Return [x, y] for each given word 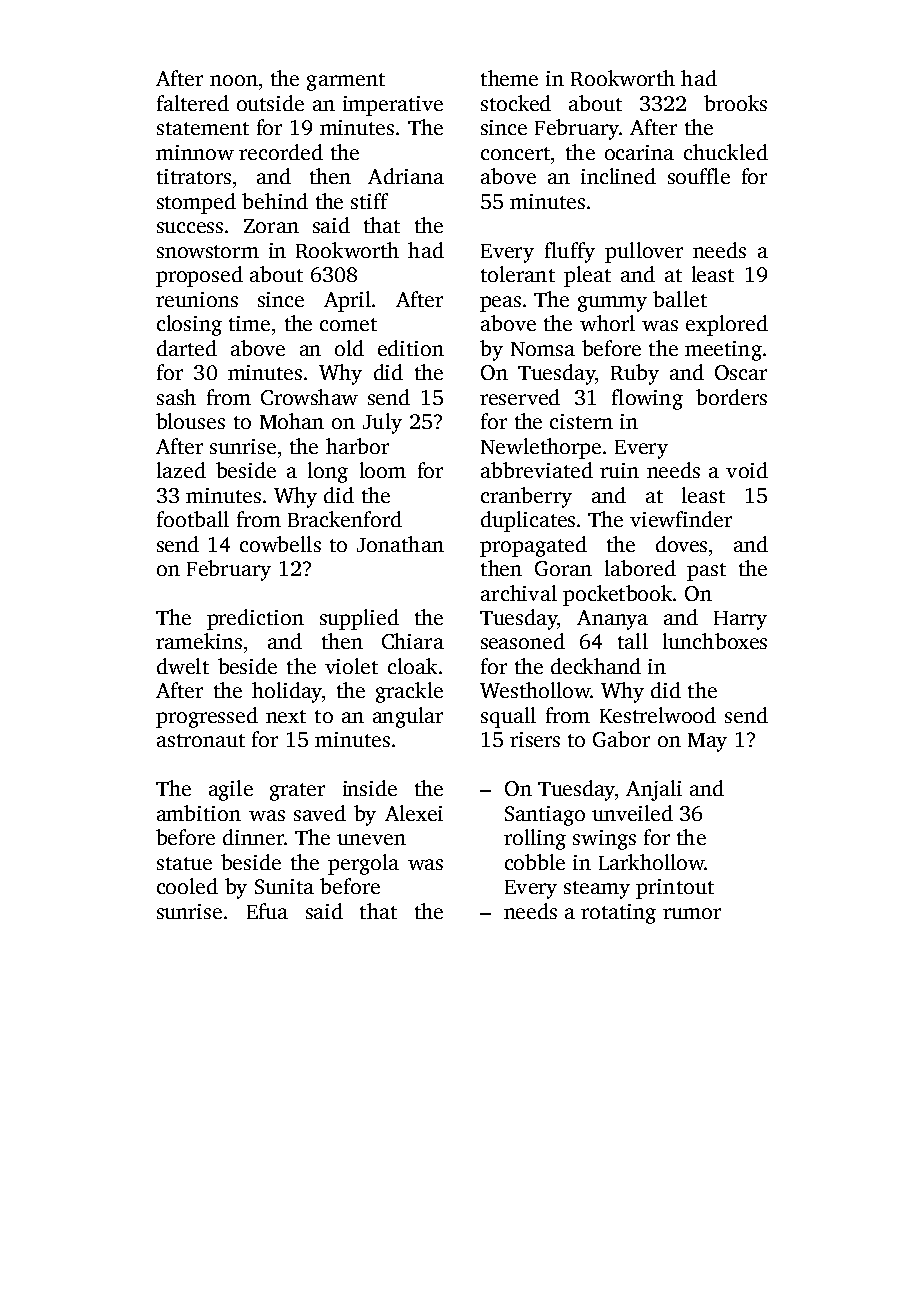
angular [408, 717]
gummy [612, 304]
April [347, 301]
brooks [735, 103]
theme [509, 78]
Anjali [654, 790]
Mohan [292, 421]
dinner [253, 837]
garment [346, 82]
